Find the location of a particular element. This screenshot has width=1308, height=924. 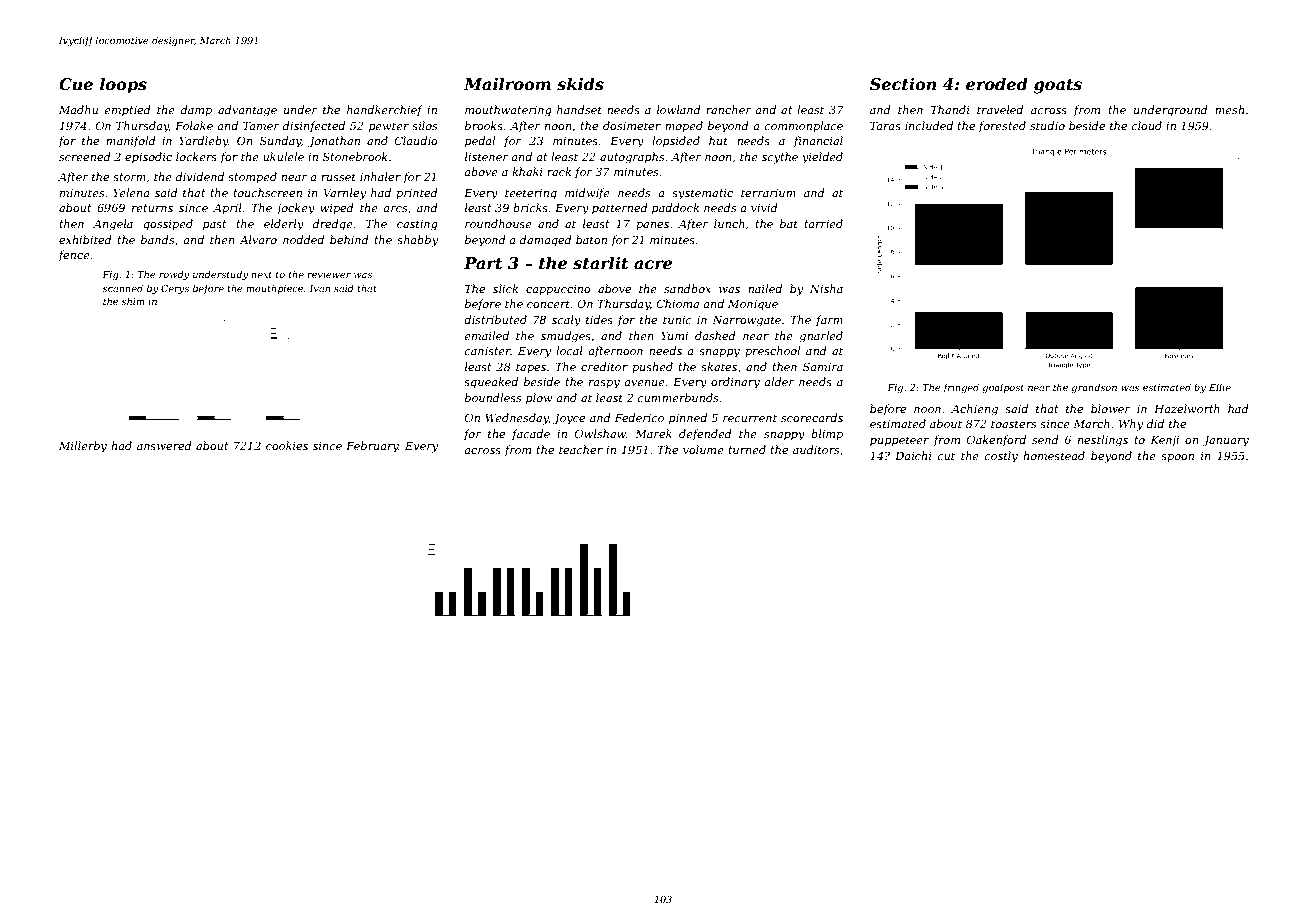

Angela is located at coordinates (113, 225).
